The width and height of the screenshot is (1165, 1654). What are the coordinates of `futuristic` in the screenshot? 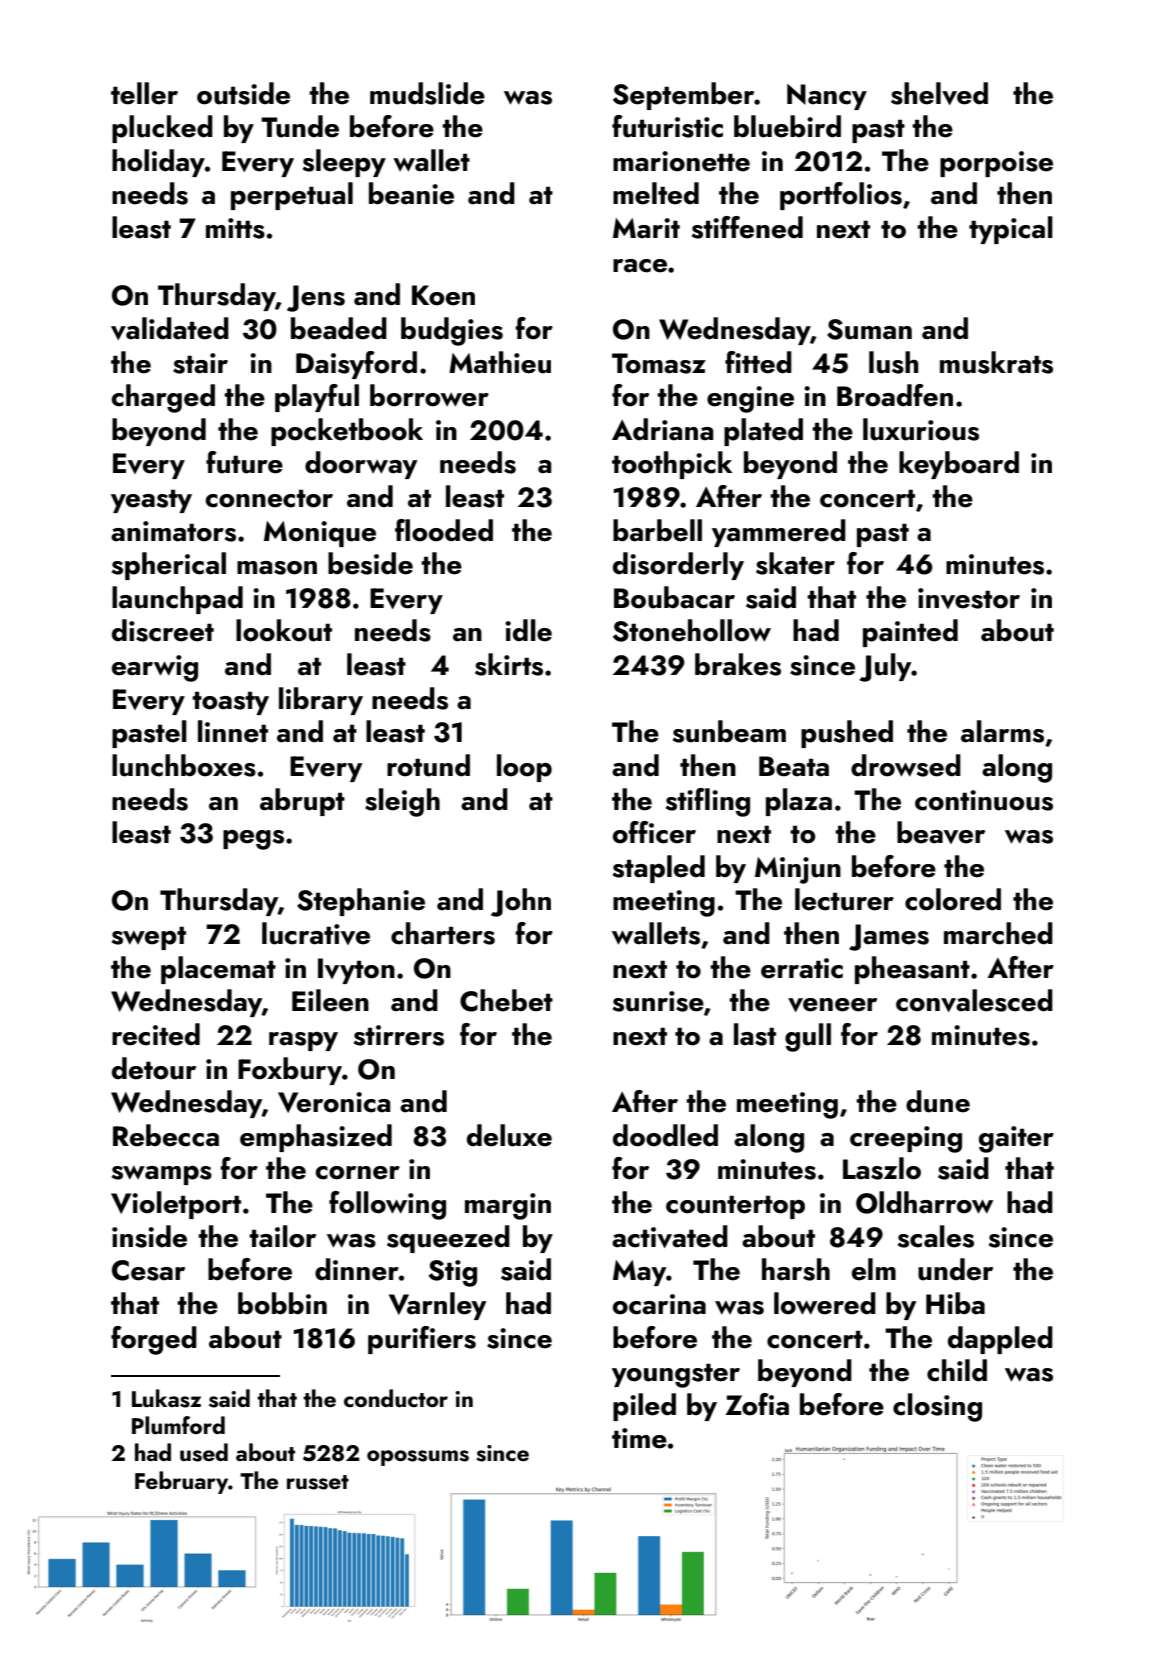 It's located at (667, 126).
